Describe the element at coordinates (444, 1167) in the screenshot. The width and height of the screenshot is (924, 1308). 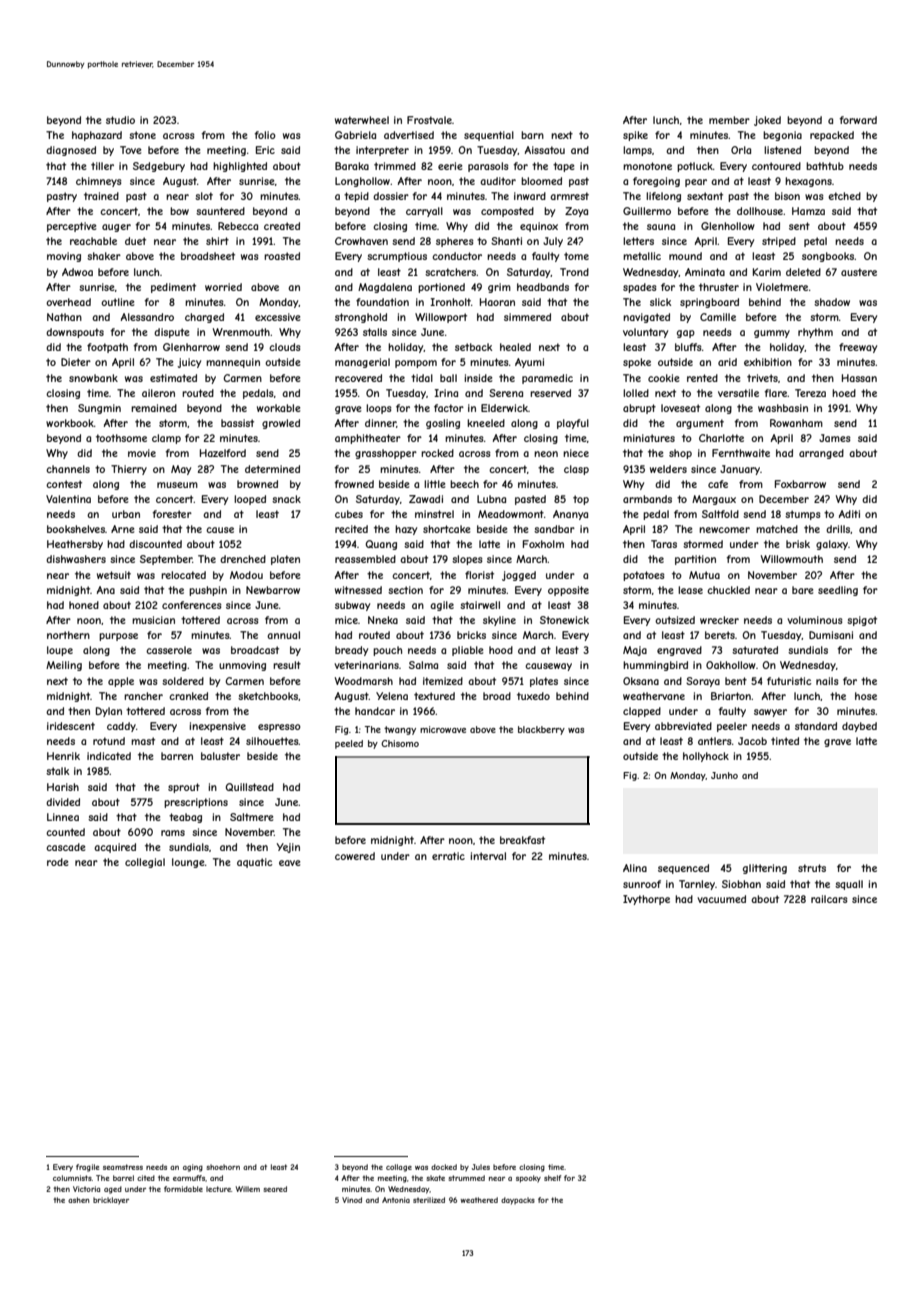
I see `docked` at that location.
